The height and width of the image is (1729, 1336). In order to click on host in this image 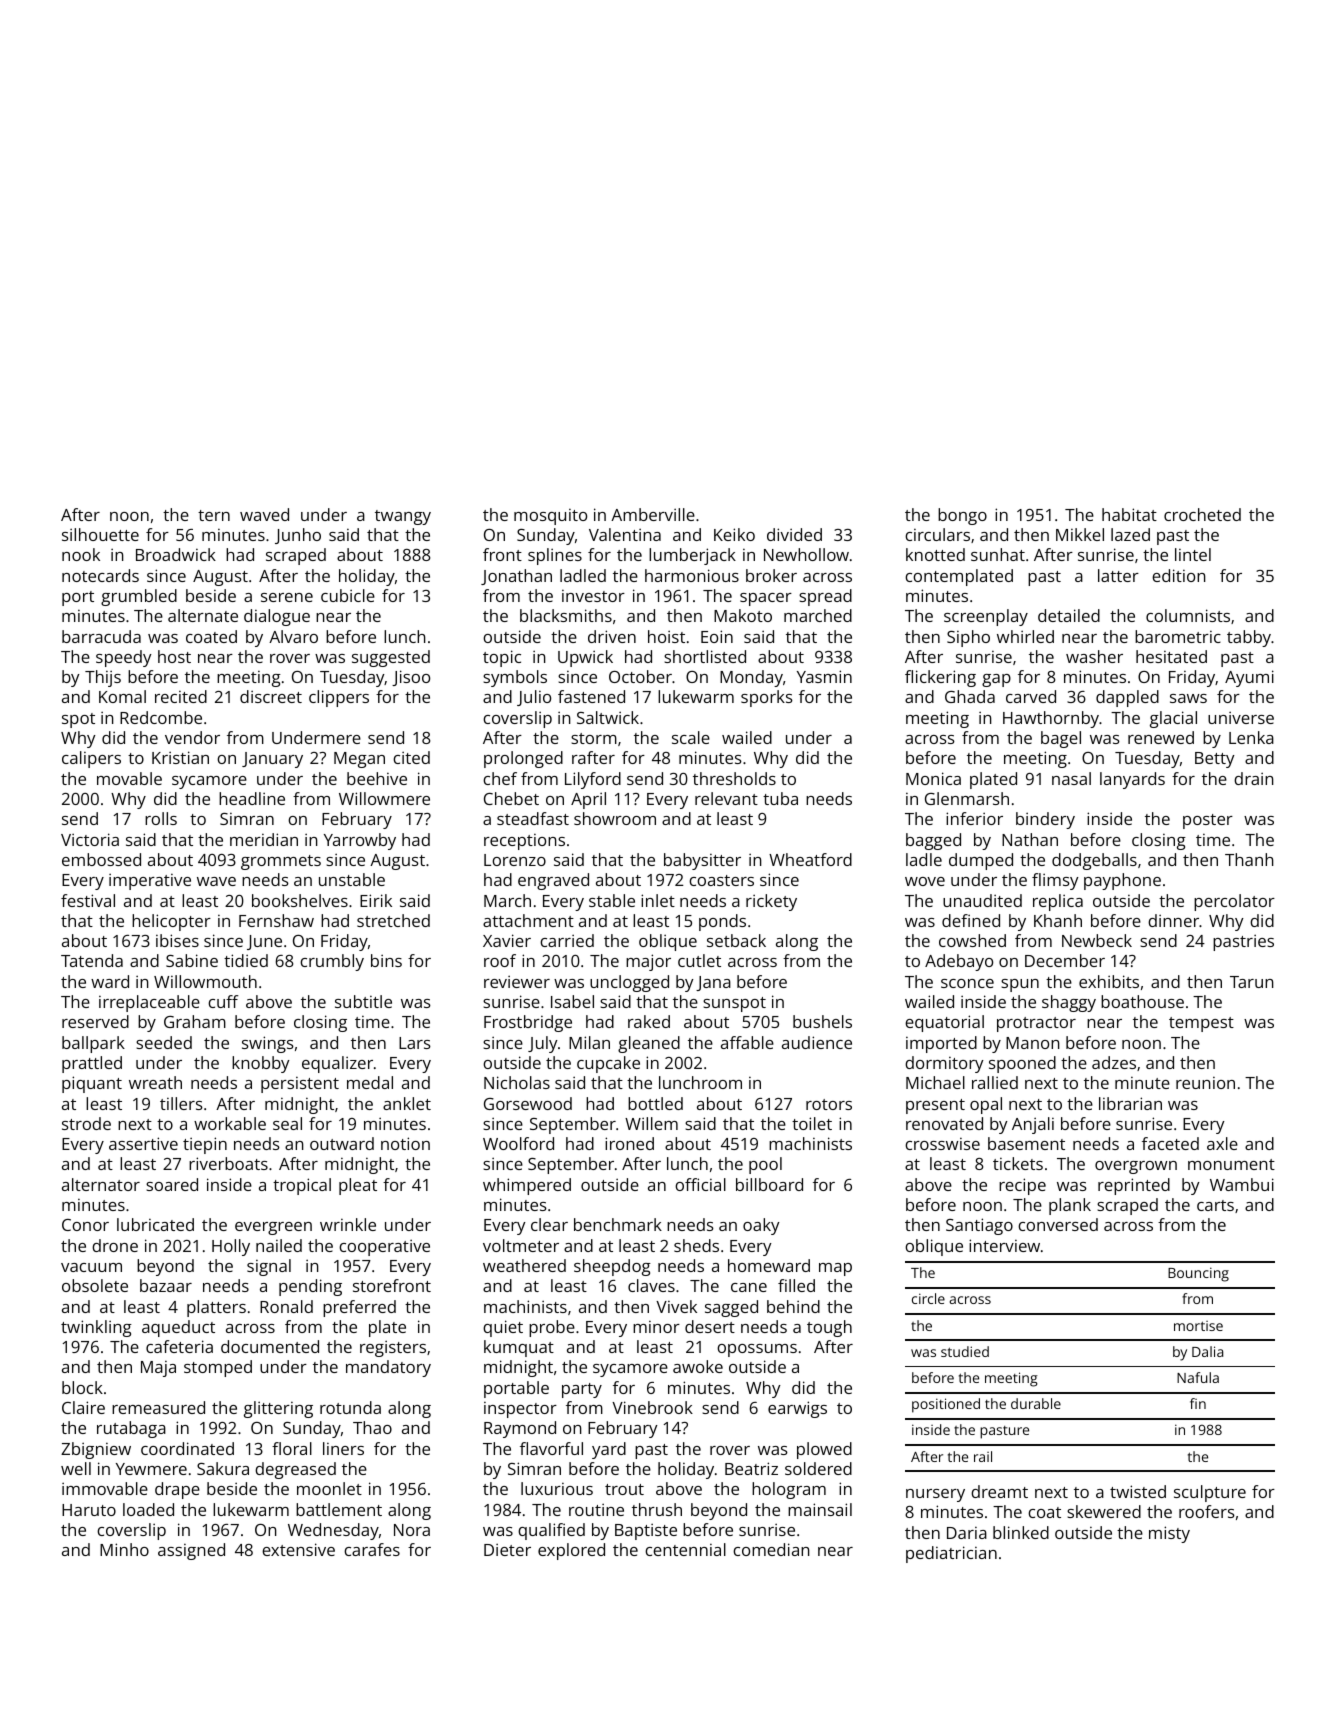, I will do `click(174, 656)`.
